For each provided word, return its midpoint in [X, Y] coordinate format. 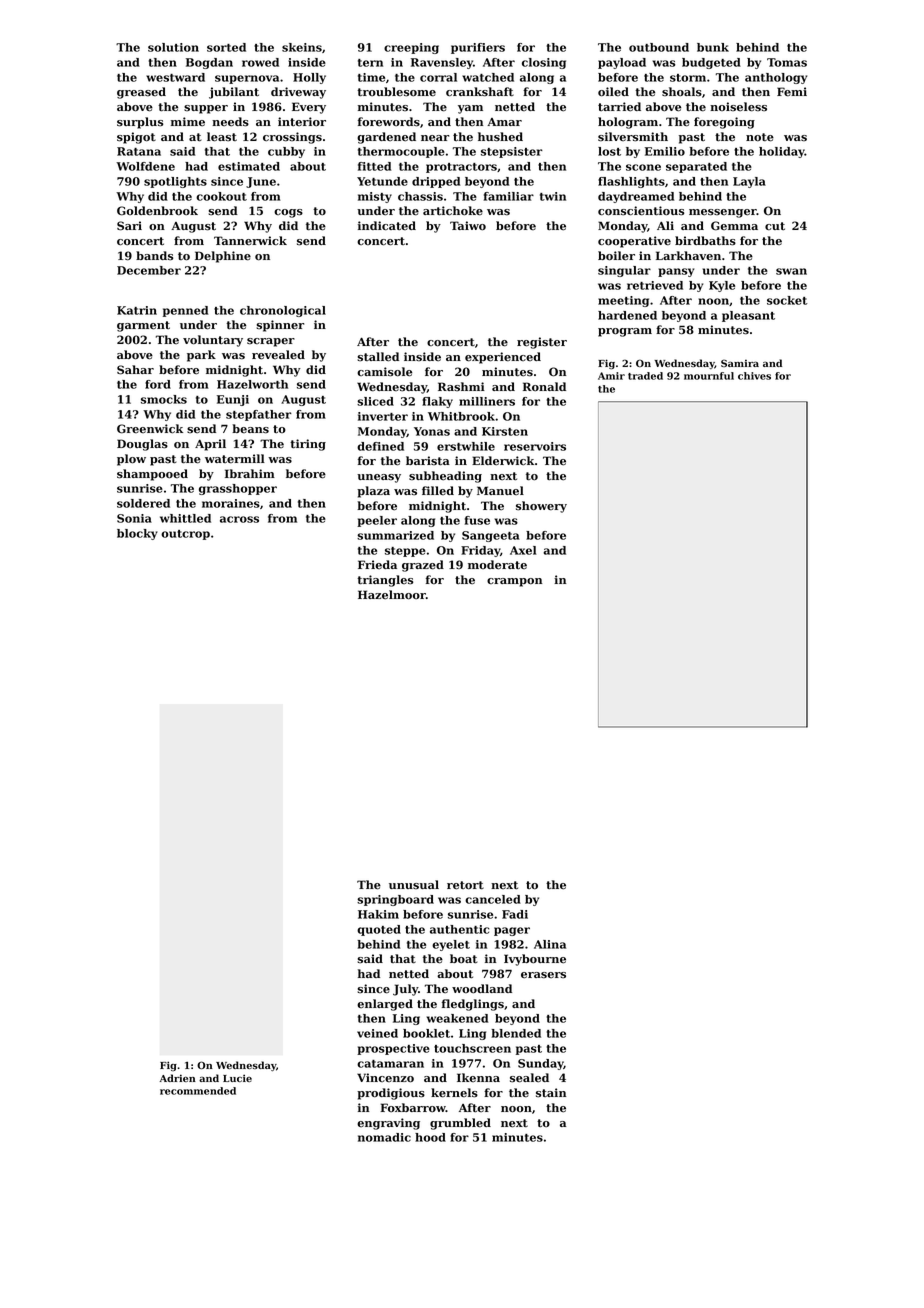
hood [430, 1137]
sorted [226, 47]
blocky [137, 534]
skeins [302, 47]
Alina [550, 944]
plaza [373, 492]
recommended [198, 1091]
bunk [713, 47]
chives [754, 376]
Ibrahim [250, 473]
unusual [414, 885]
